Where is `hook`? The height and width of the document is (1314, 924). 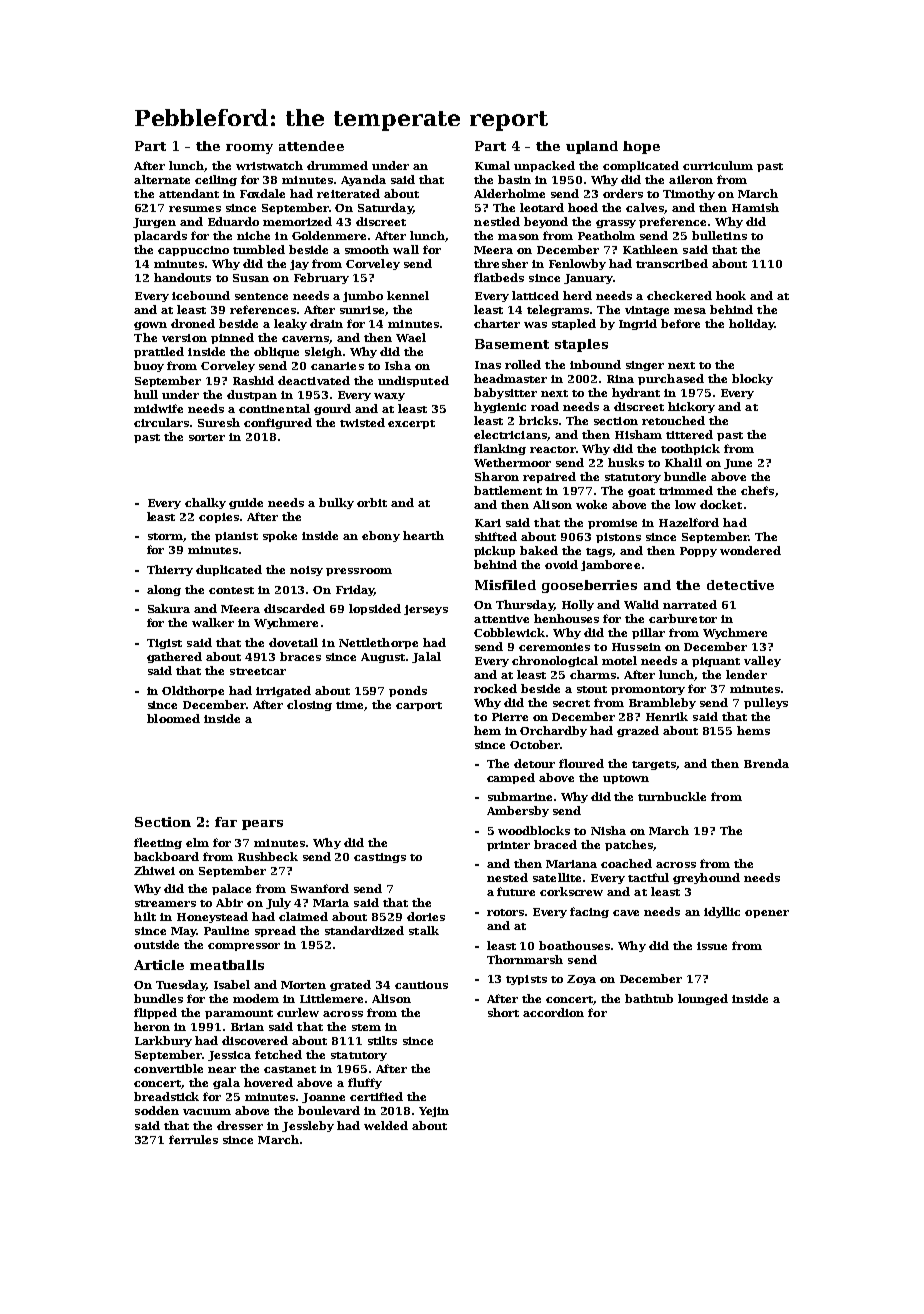
hook is located at coordinates (731, 295).
